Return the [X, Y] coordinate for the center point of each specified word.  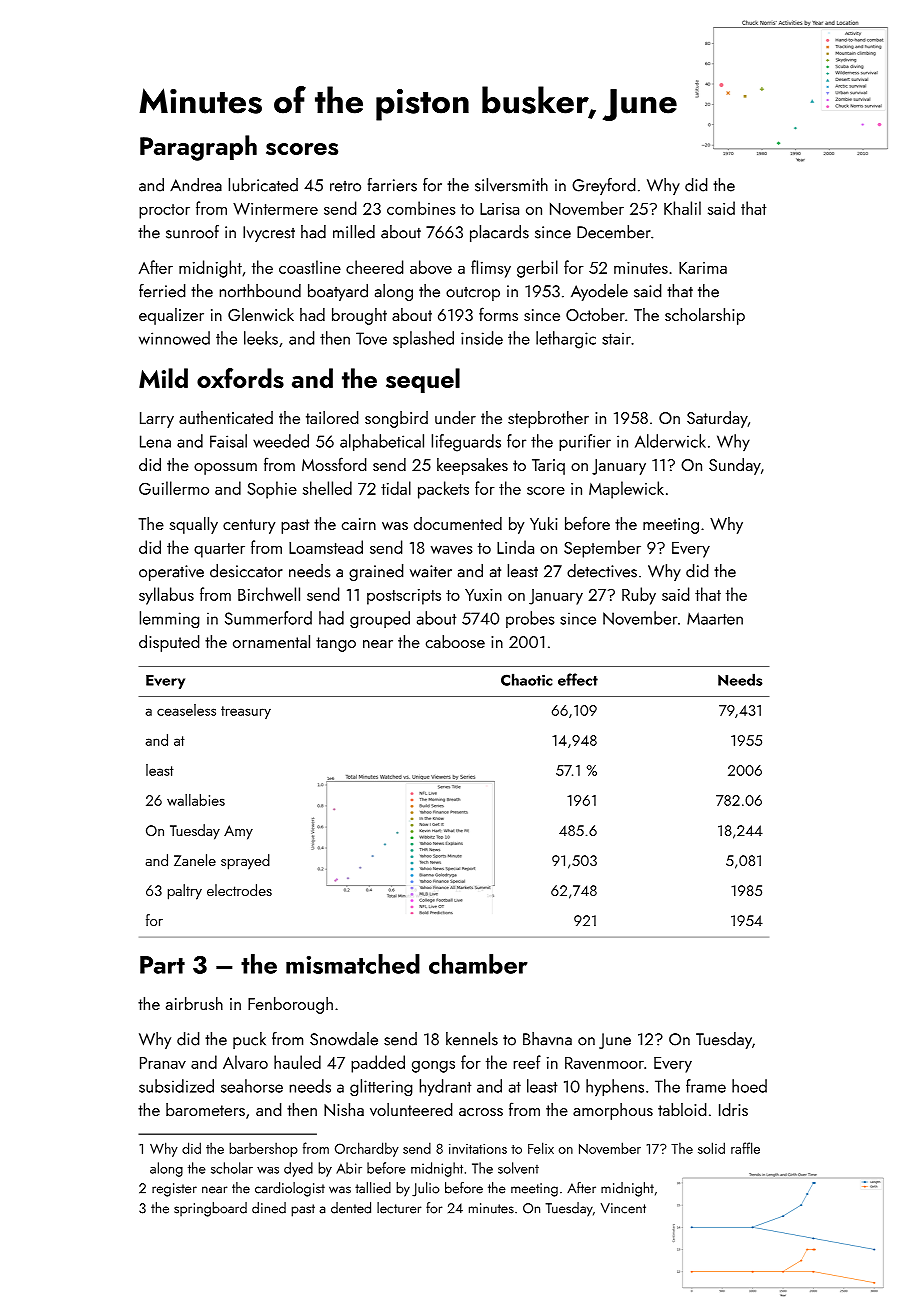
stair [616, 338]
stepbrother [548, 419]
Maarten [715, 618]
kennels [472, 1039]
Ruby [639, 596]
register [174, 1190]
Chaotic [526, 679]
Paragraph [198, 148]
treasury [246, 712]
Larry [157, 420]
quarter [219, 550]
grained [376, 572]
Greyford [603, 186]
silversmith [511, 185]
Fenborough [290, 1005]
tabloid [682, 1109]
